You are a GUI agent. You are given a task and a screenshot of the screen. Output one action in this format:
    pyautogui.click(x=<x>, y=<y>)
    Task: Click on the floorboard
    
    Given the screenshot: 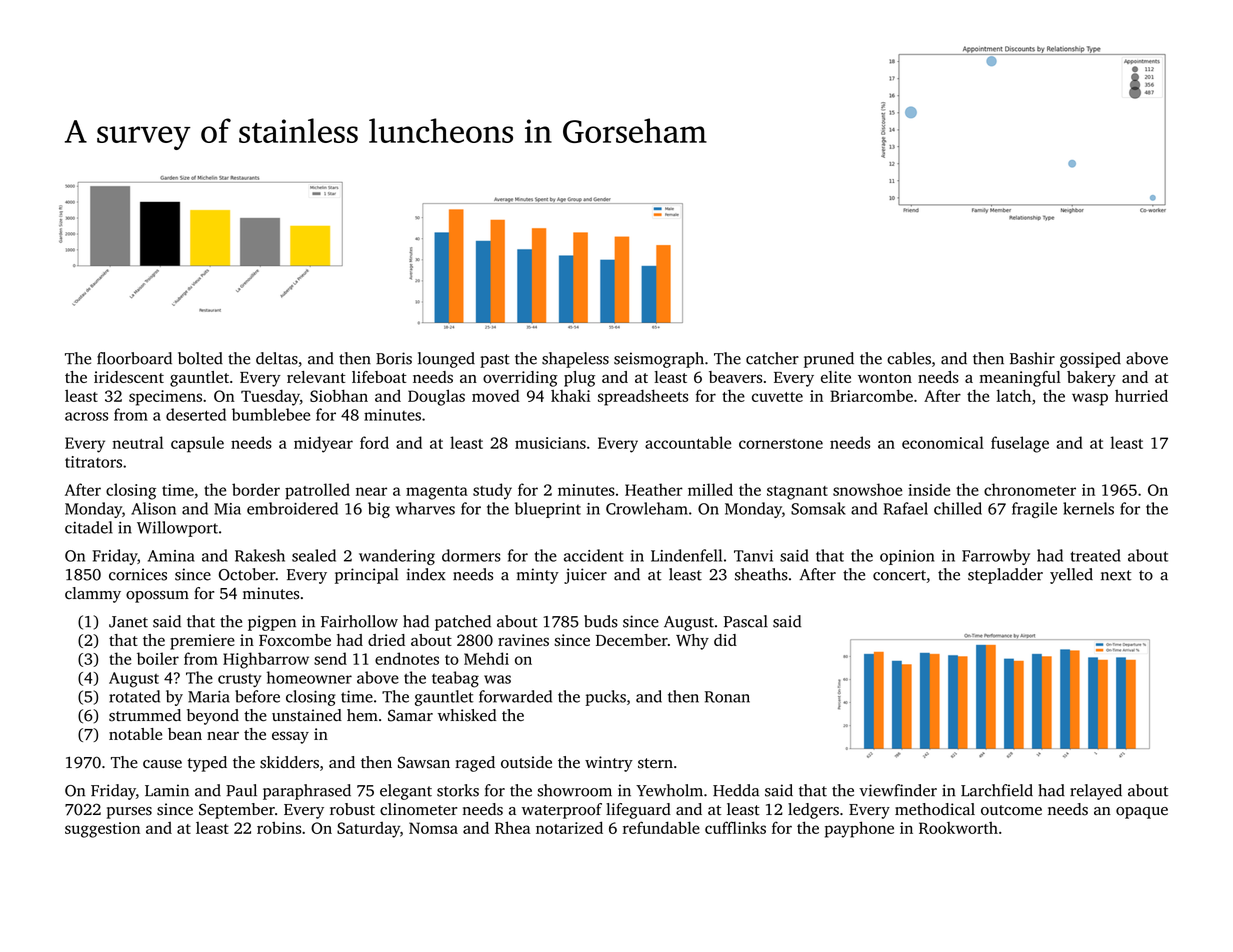 What is the action you would take?
    pyautogui.click(x=134, y=358)
